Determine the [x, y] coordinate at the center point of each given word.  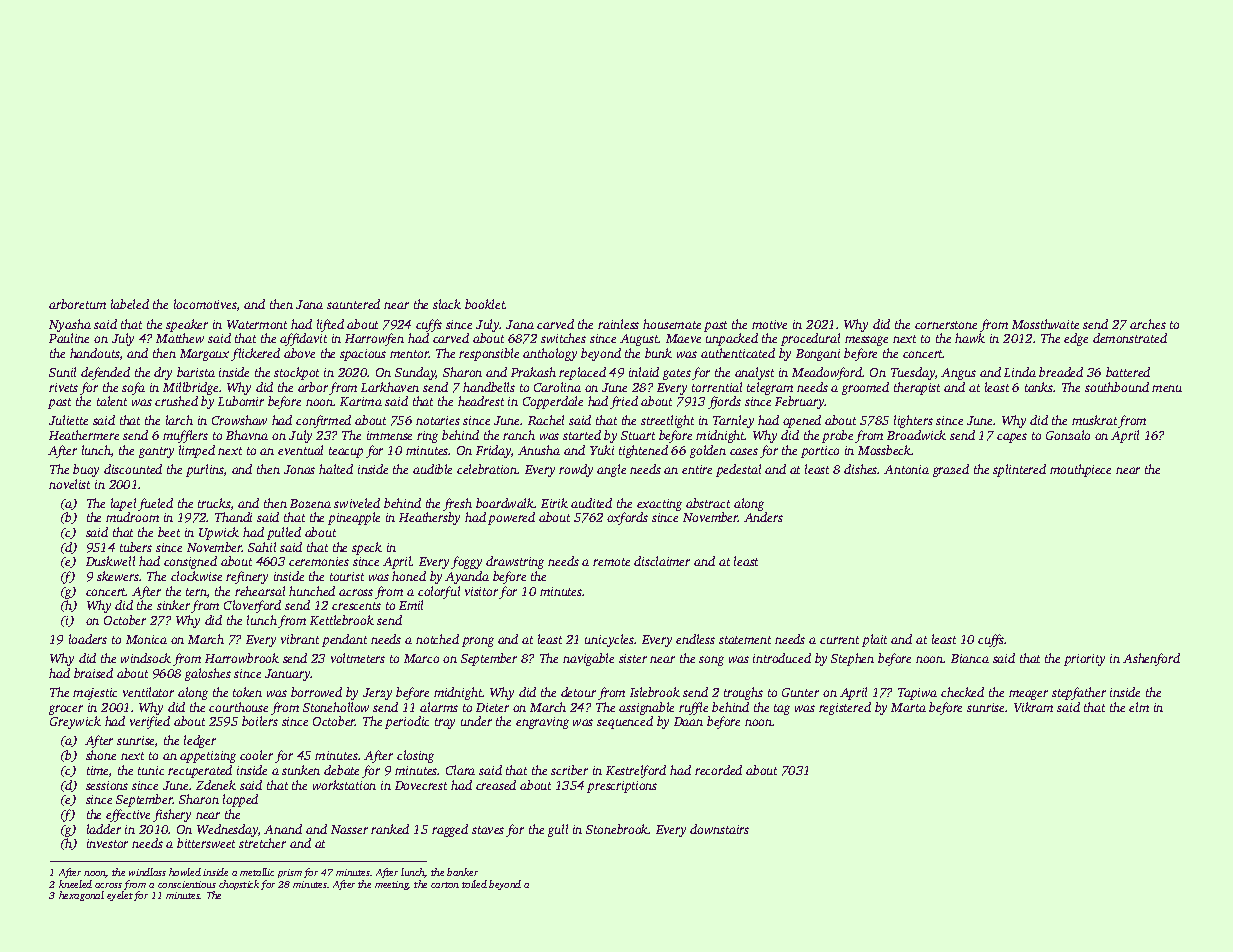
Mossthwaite [1045, 324]
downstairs [719, 829]
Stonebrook [617, 829]
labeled [130, 304]
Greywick [75, 722]
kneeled [75, 884]
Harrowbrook [242, 658]
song [711, 661]
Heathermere [84, 435]
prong [478, 642]
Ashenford [1151, 659]
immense [389, 435]
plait [874, 640]
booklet [485, 304]
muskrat [1094, 420]
